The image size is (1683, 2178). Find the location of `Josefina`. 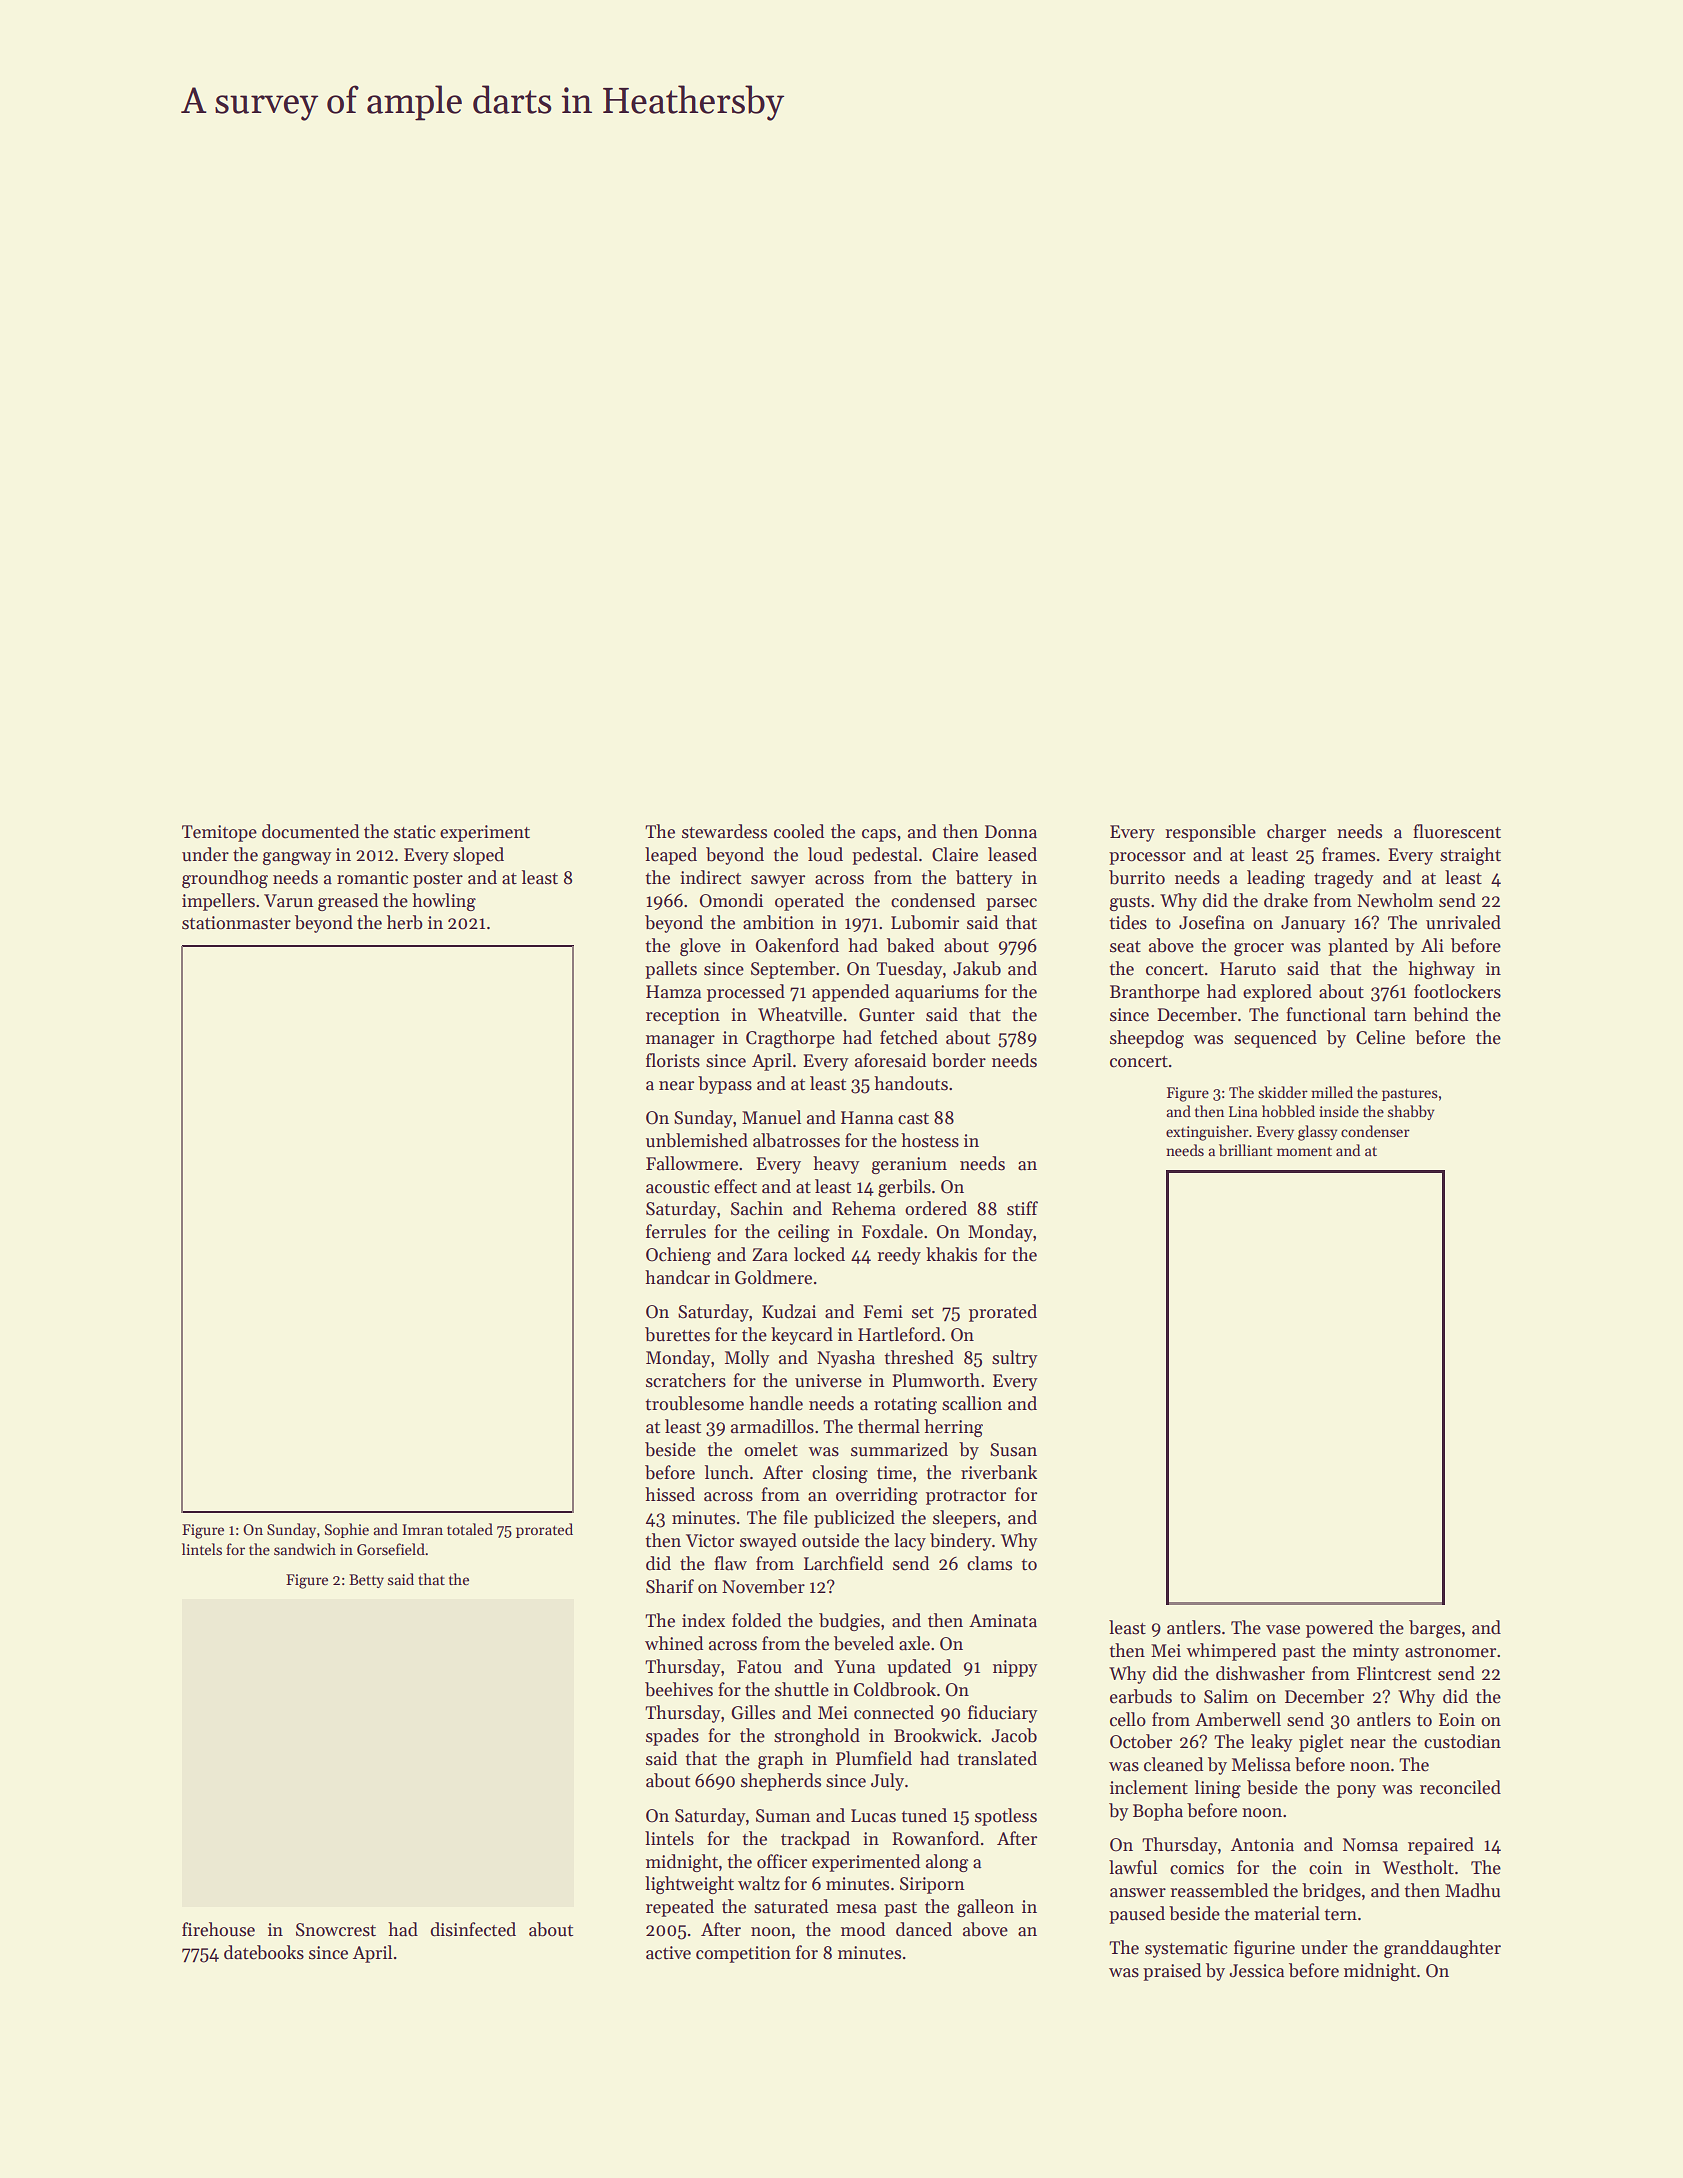

Josefina is located at coordinates (1212, 922).
